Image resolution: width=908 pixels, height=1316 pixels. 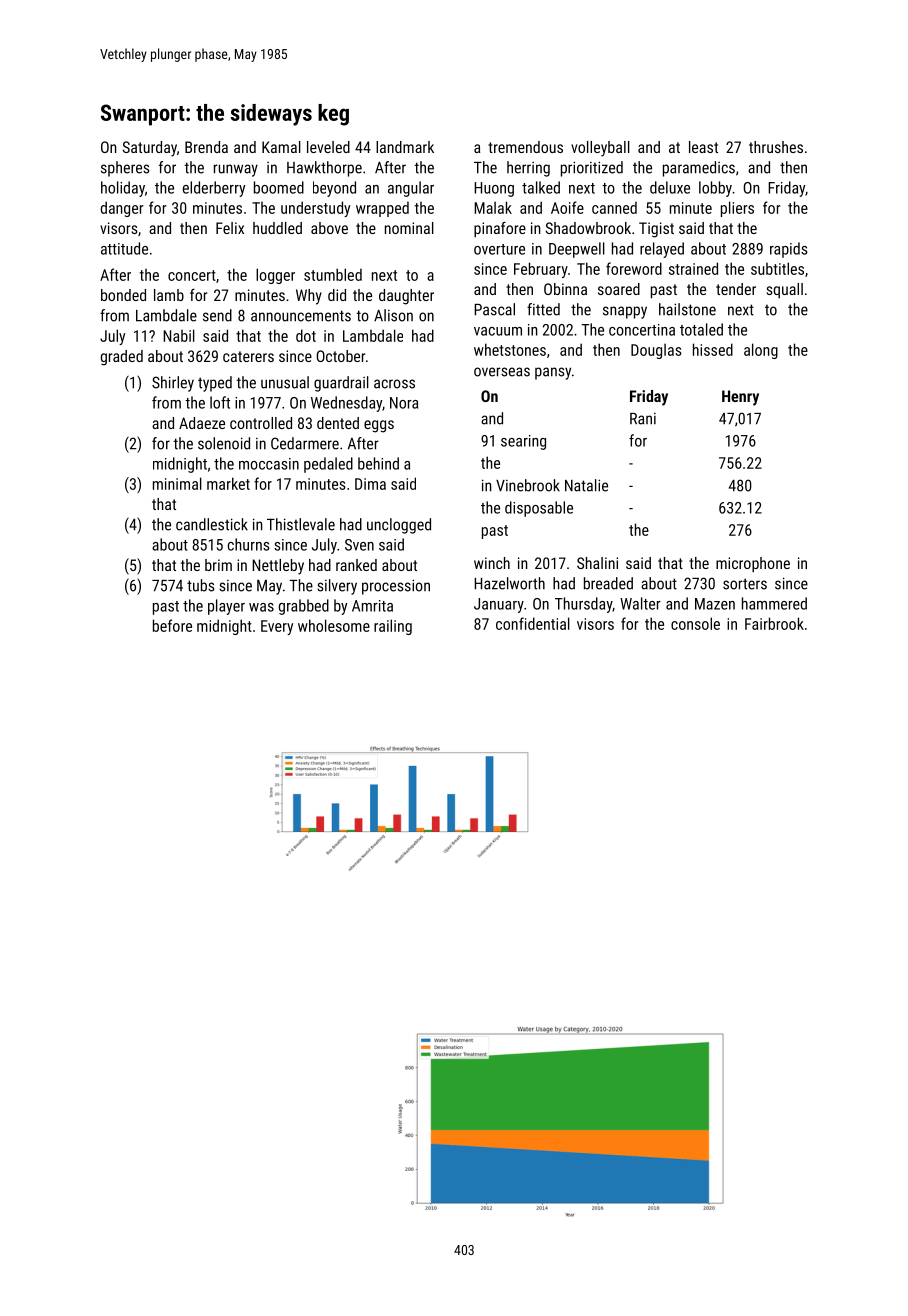 I want to click on angular, so click(x=411, y=189).
